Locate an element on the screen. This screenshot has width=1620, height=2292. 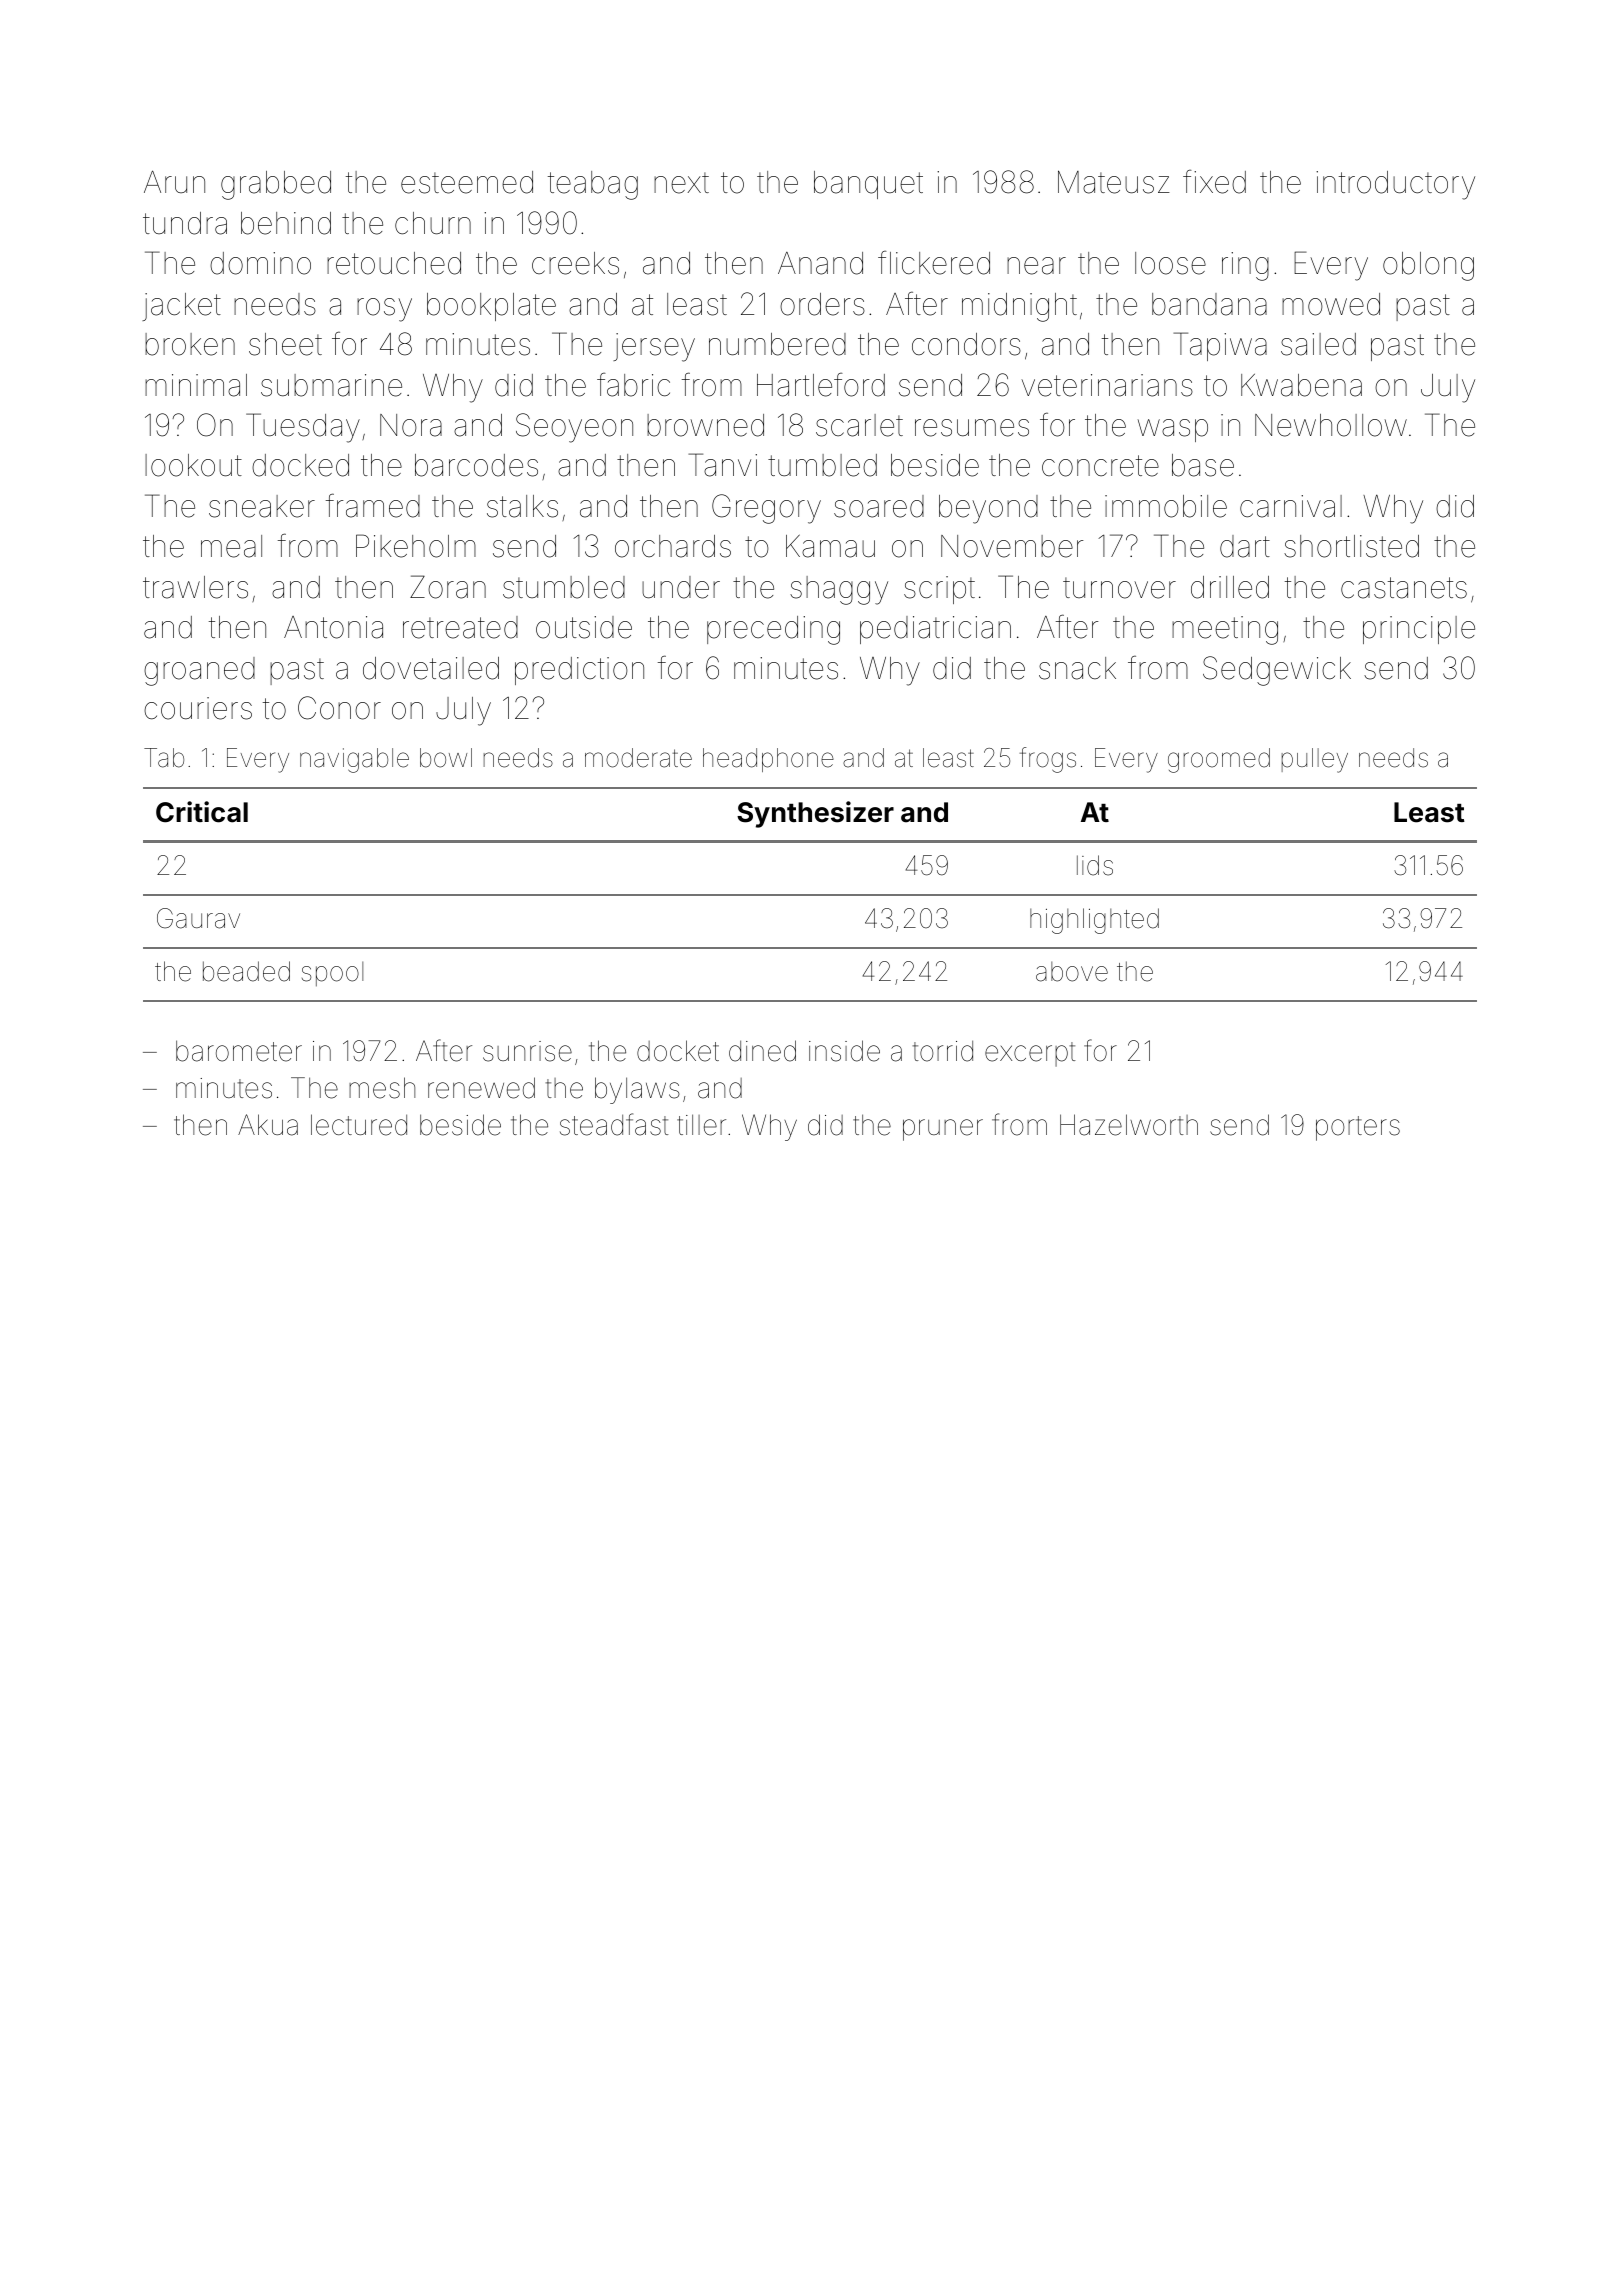
torrid is located at coordinates (943, 1051).
